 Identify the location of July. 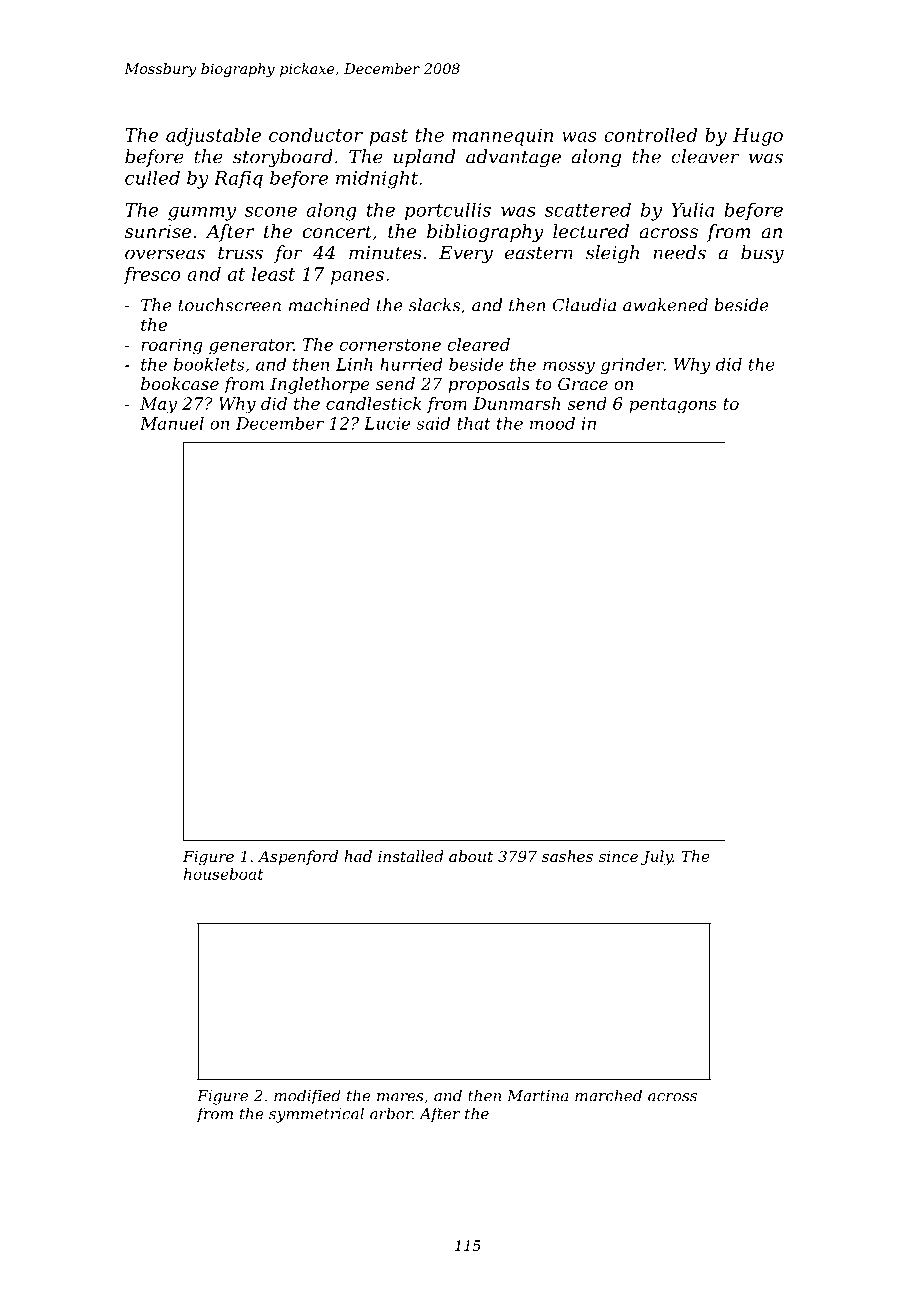
(657, 858).
